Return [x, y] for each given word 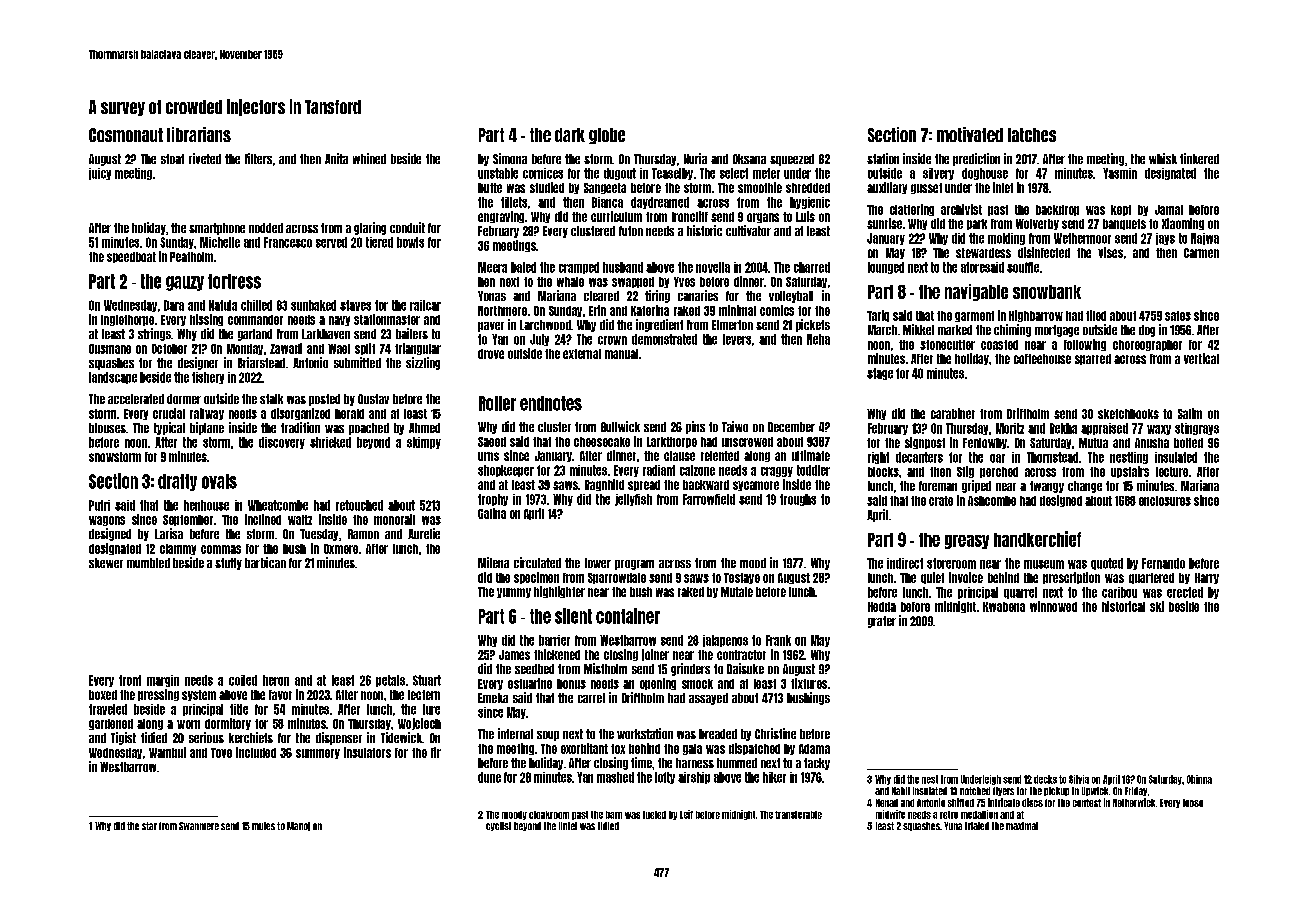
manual [621, 354]
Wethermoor [1082, 238]
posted [324, 400]
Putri [99, 505]
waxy [1159, 430]
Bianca [607, 202]
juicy [100, 174]
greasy [967, 542]
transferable [798, 815]
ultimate [811, 455]
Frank [778, 640]
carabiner [953, 413]
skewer [106, 563]
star [149, 826]
